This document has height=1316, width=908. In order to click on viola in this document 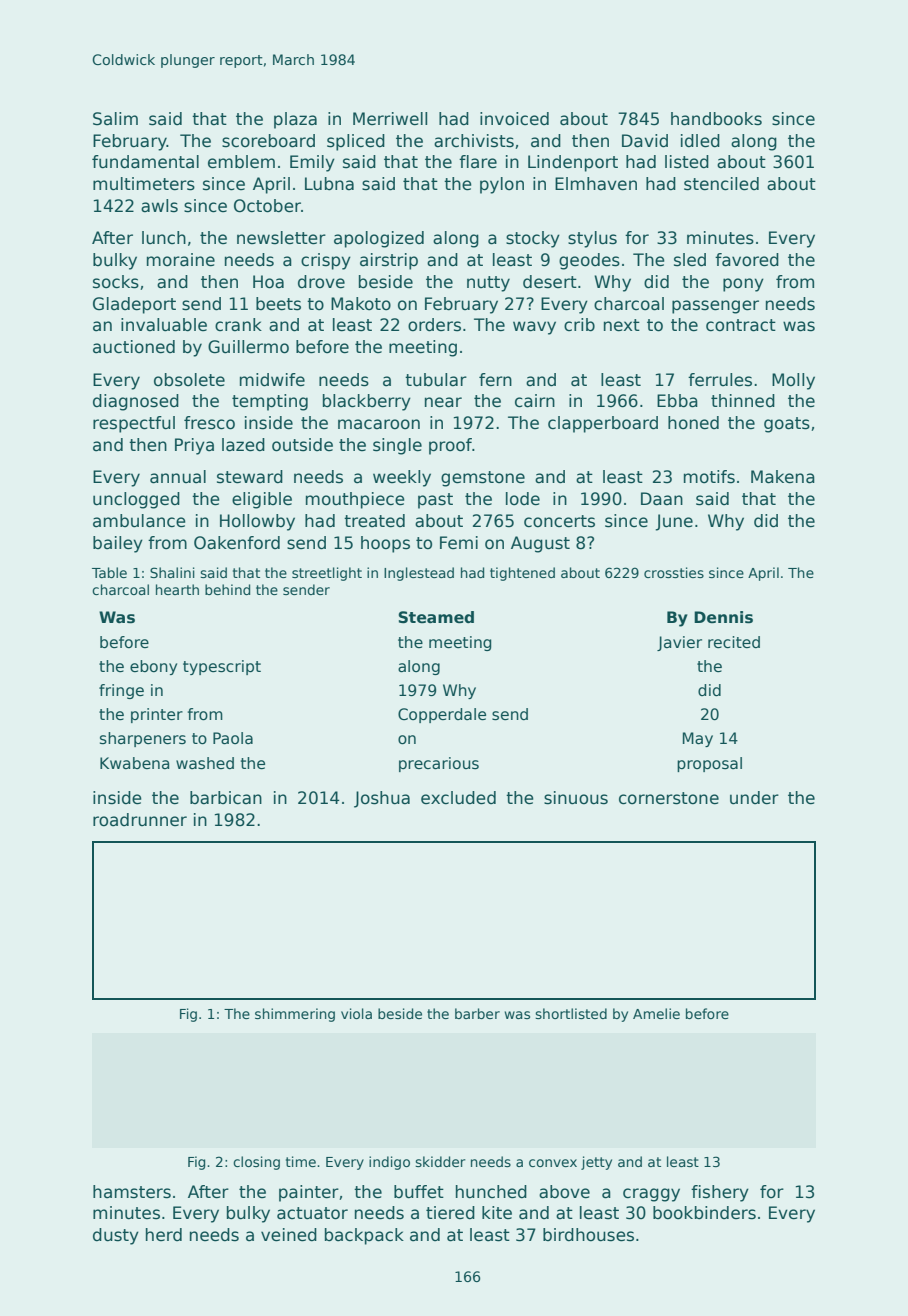, I will do `click(356, 1013)`.
